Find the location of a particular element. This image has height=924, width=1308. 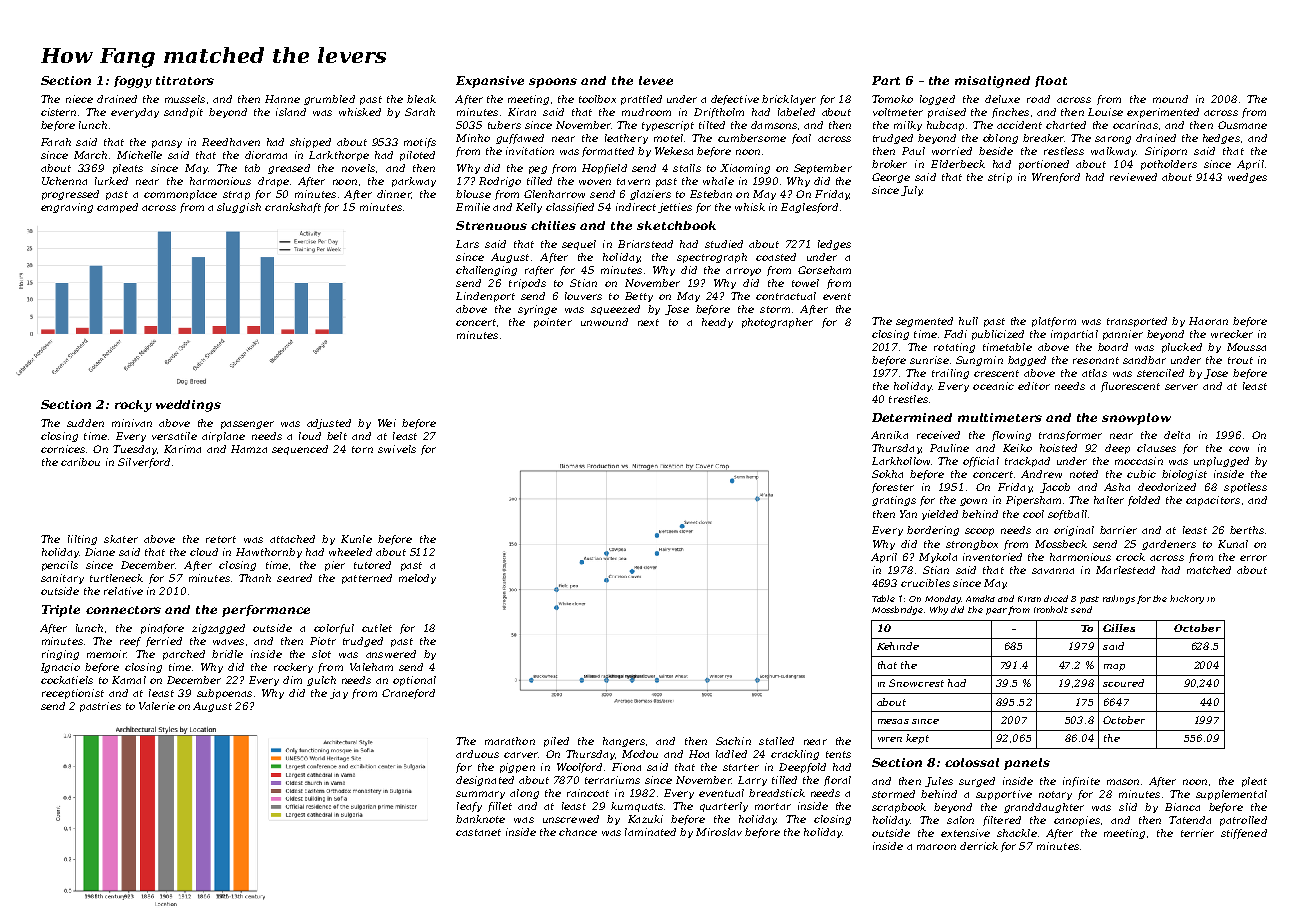

relative is located at coordinates (123, 591).
